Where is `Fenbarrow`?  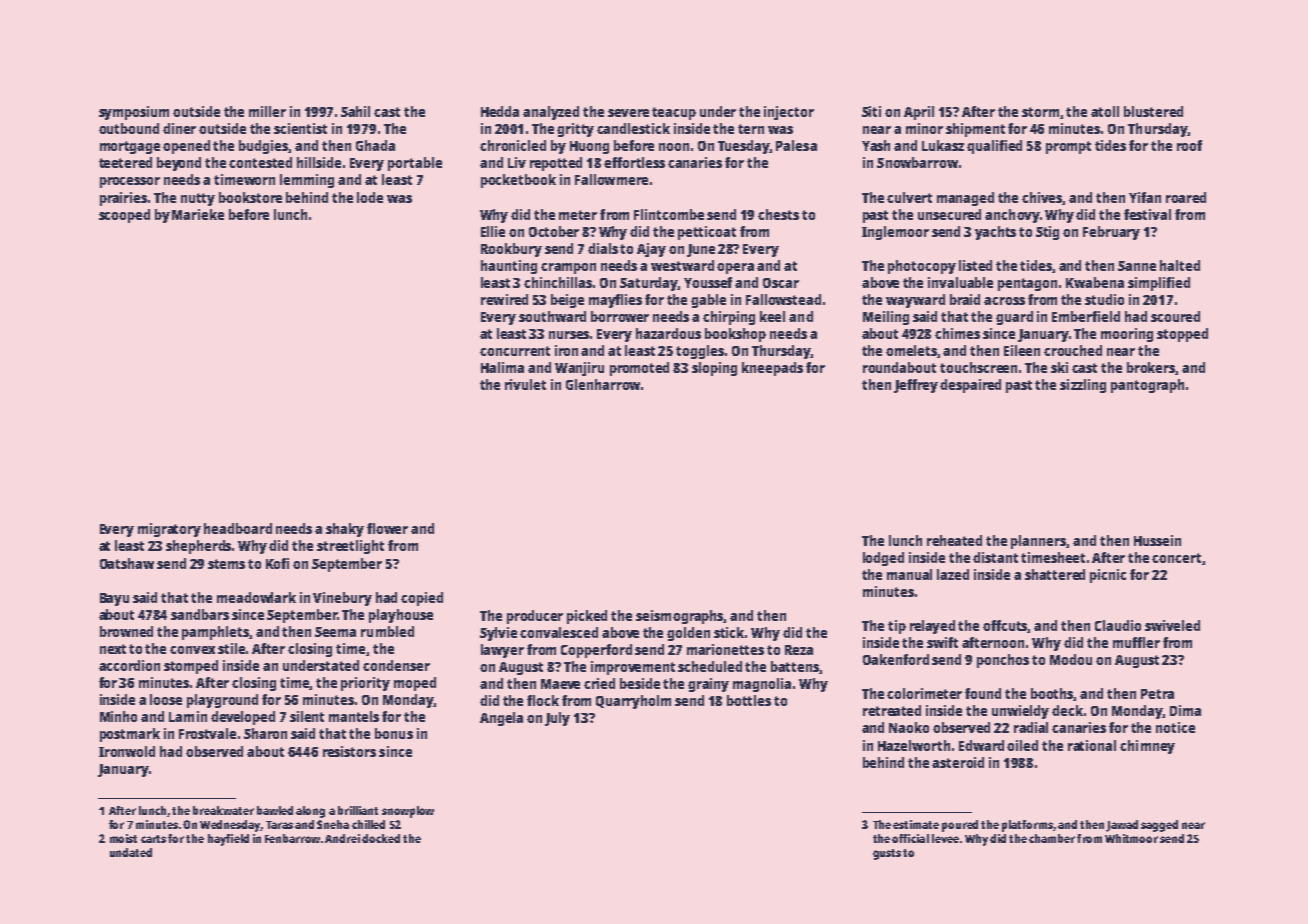
Fenbarrow is located at coordinates (292, 838).
